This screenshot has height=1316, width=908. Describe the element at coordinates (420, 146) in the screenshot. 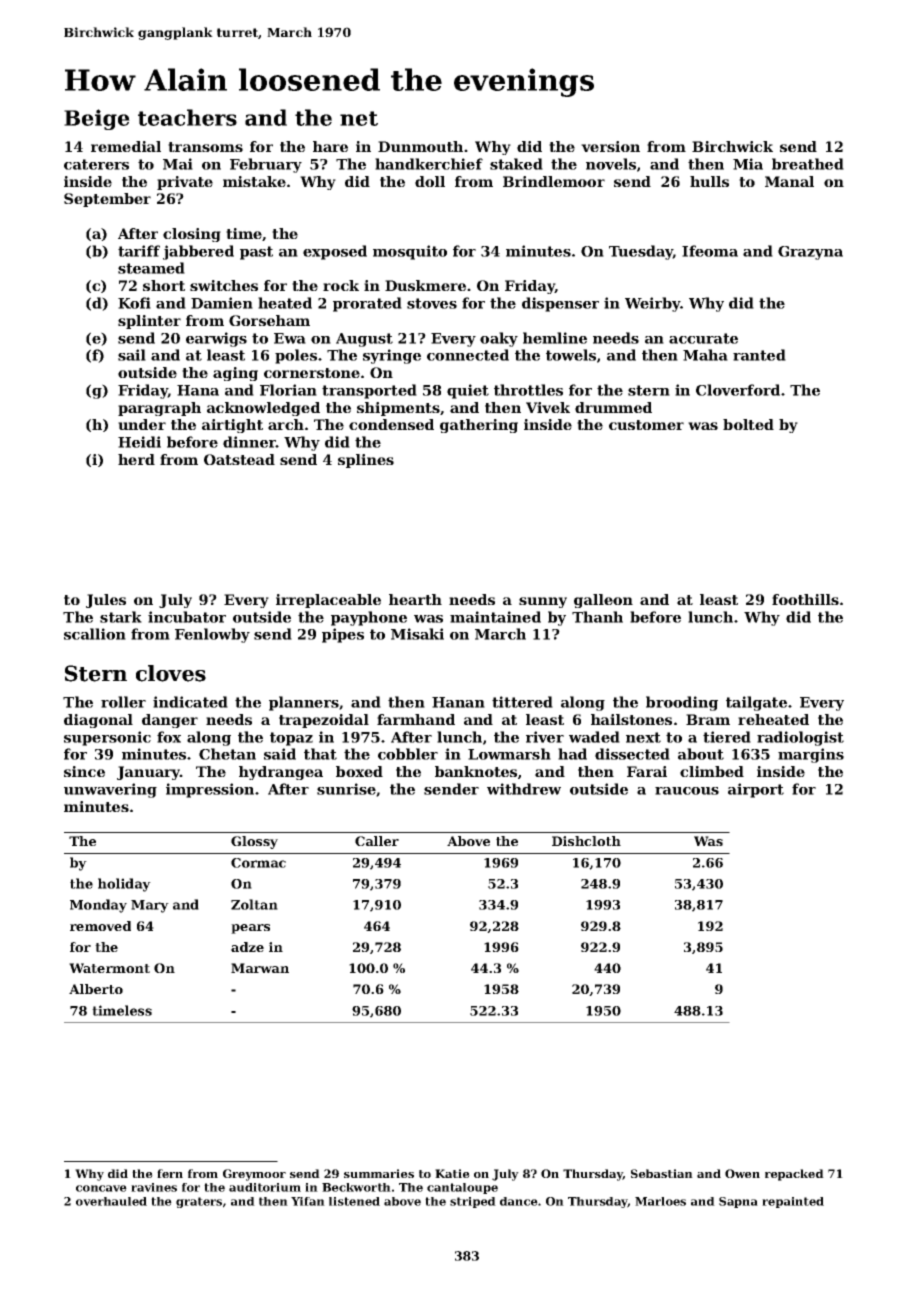

I see `Dunmouth` at that location.
